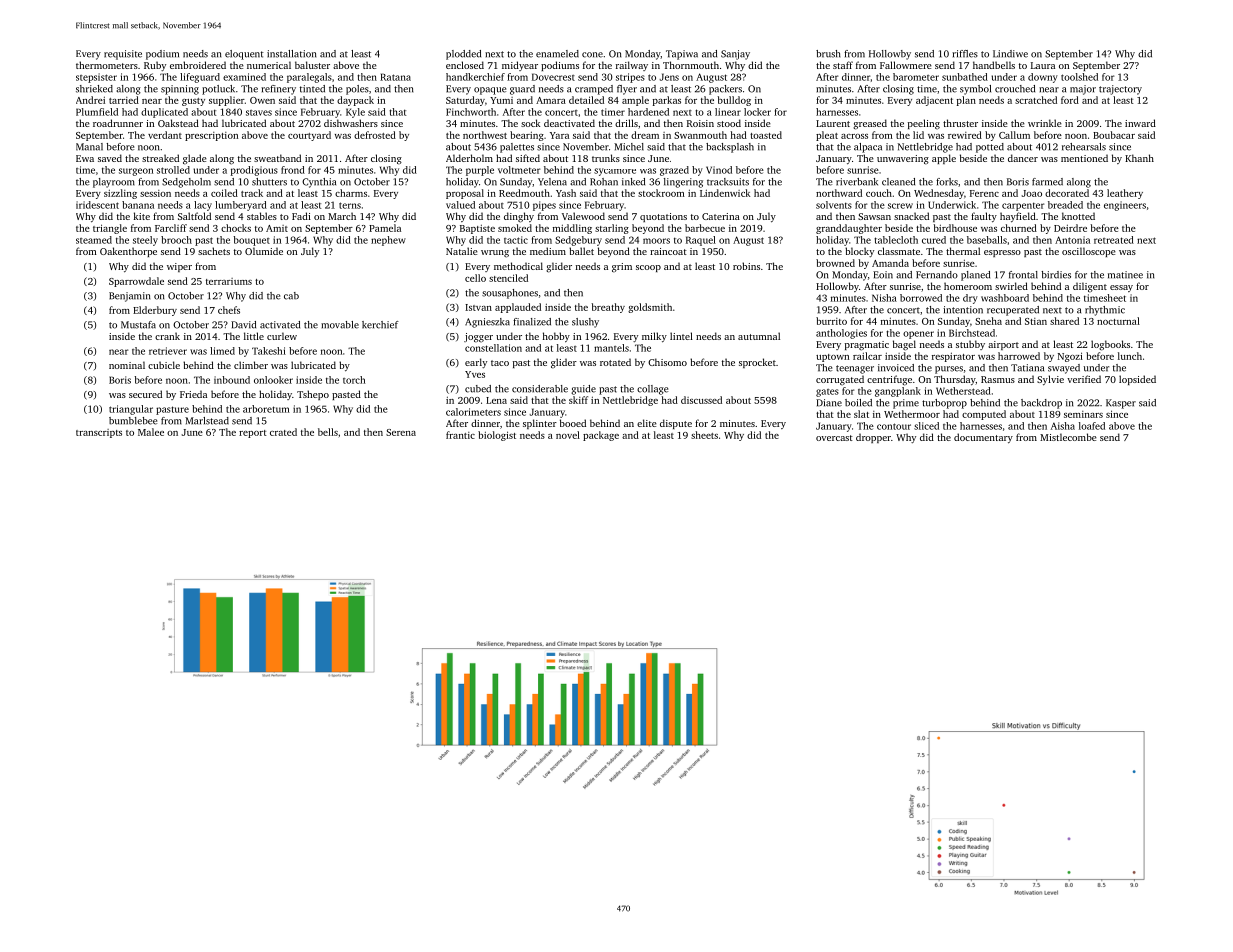  What do you see at coordinates (269, 65) in the document?
I see `numerical` at bounding box center [269, 65].
